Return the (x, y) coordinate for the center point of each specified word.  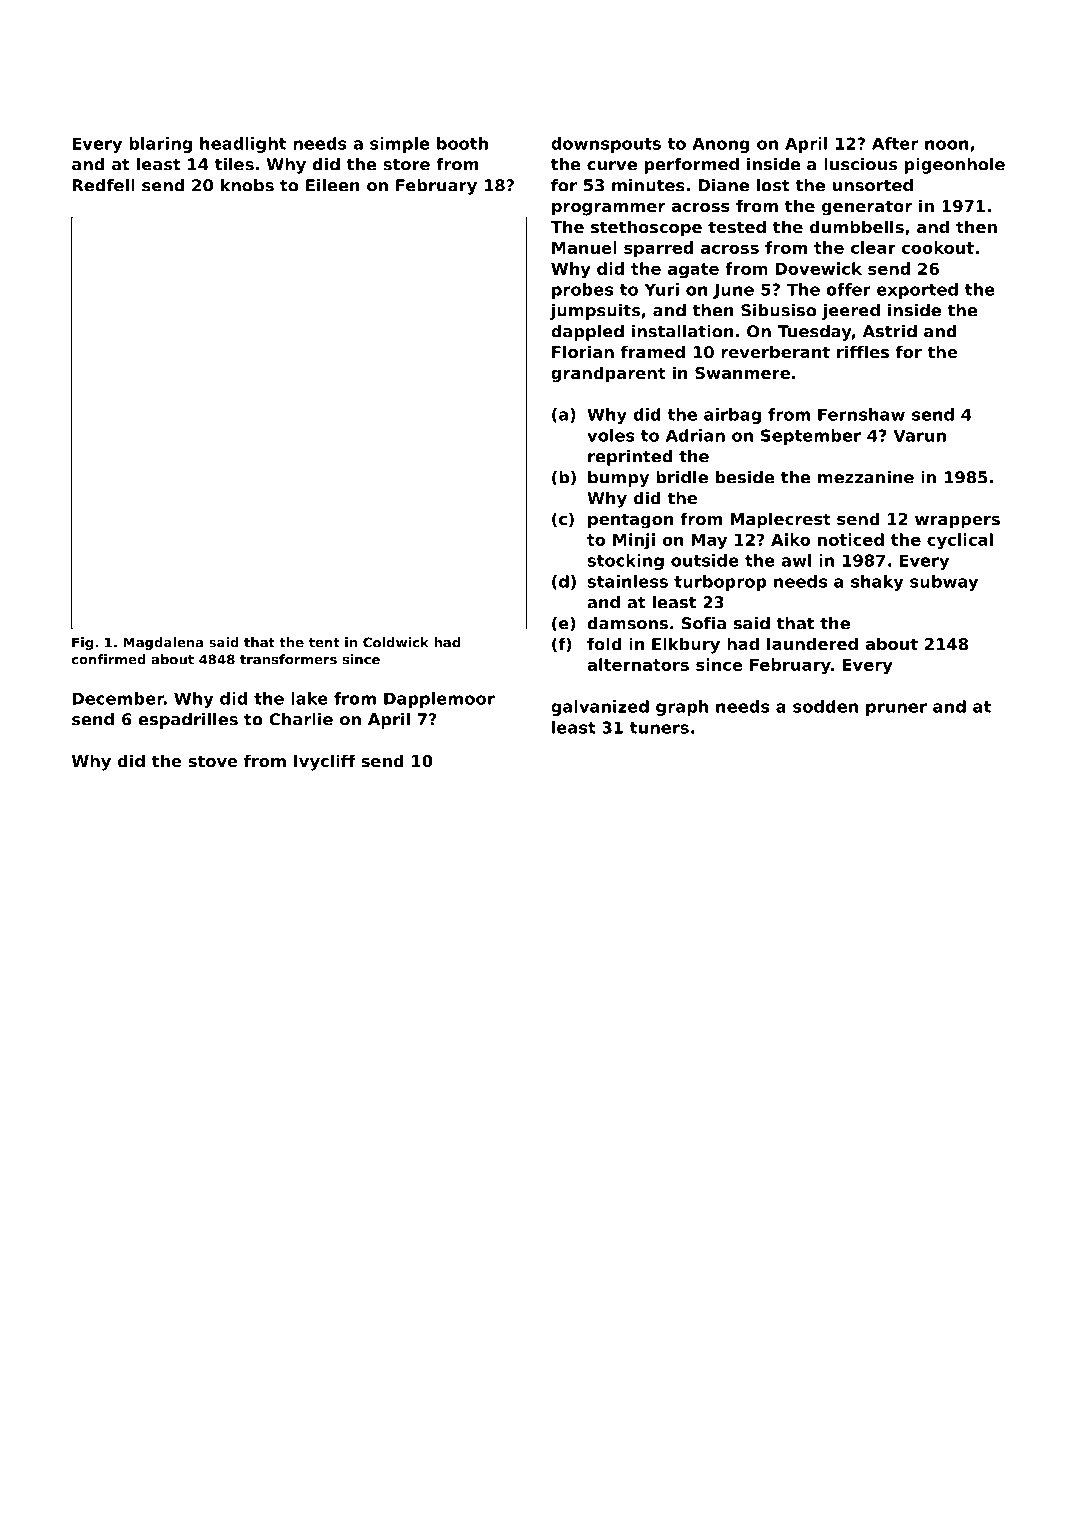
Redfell (103, 185)
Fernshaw (861, 414)
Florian (583, 351)
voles (611, 435)
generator (867, 208)
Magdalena (163, 643)
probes (582, 291)
